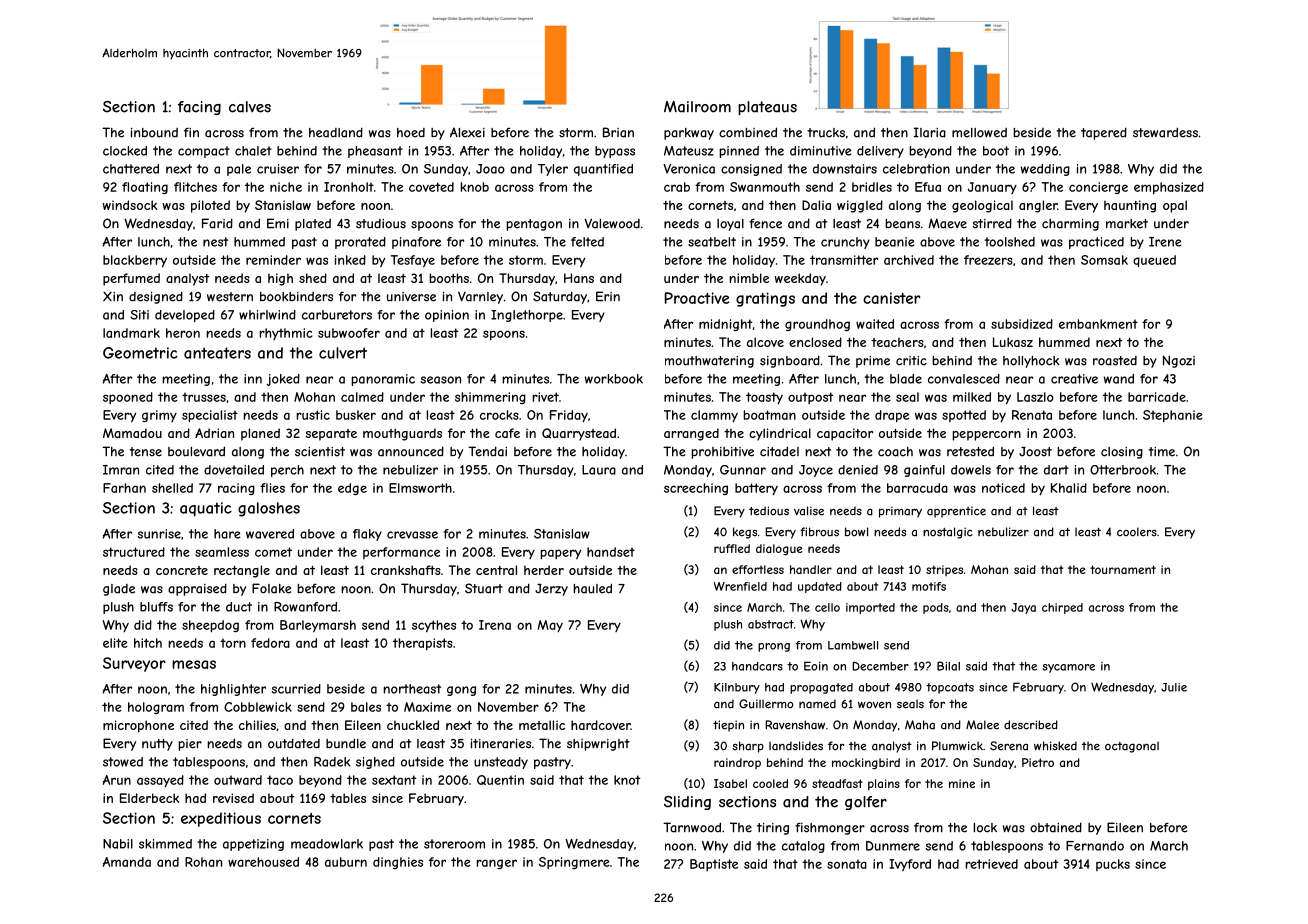  What do you see at coordinates (1035, 397) in the image?
I see `Laszlo` at bounding box center [1035, 397].
